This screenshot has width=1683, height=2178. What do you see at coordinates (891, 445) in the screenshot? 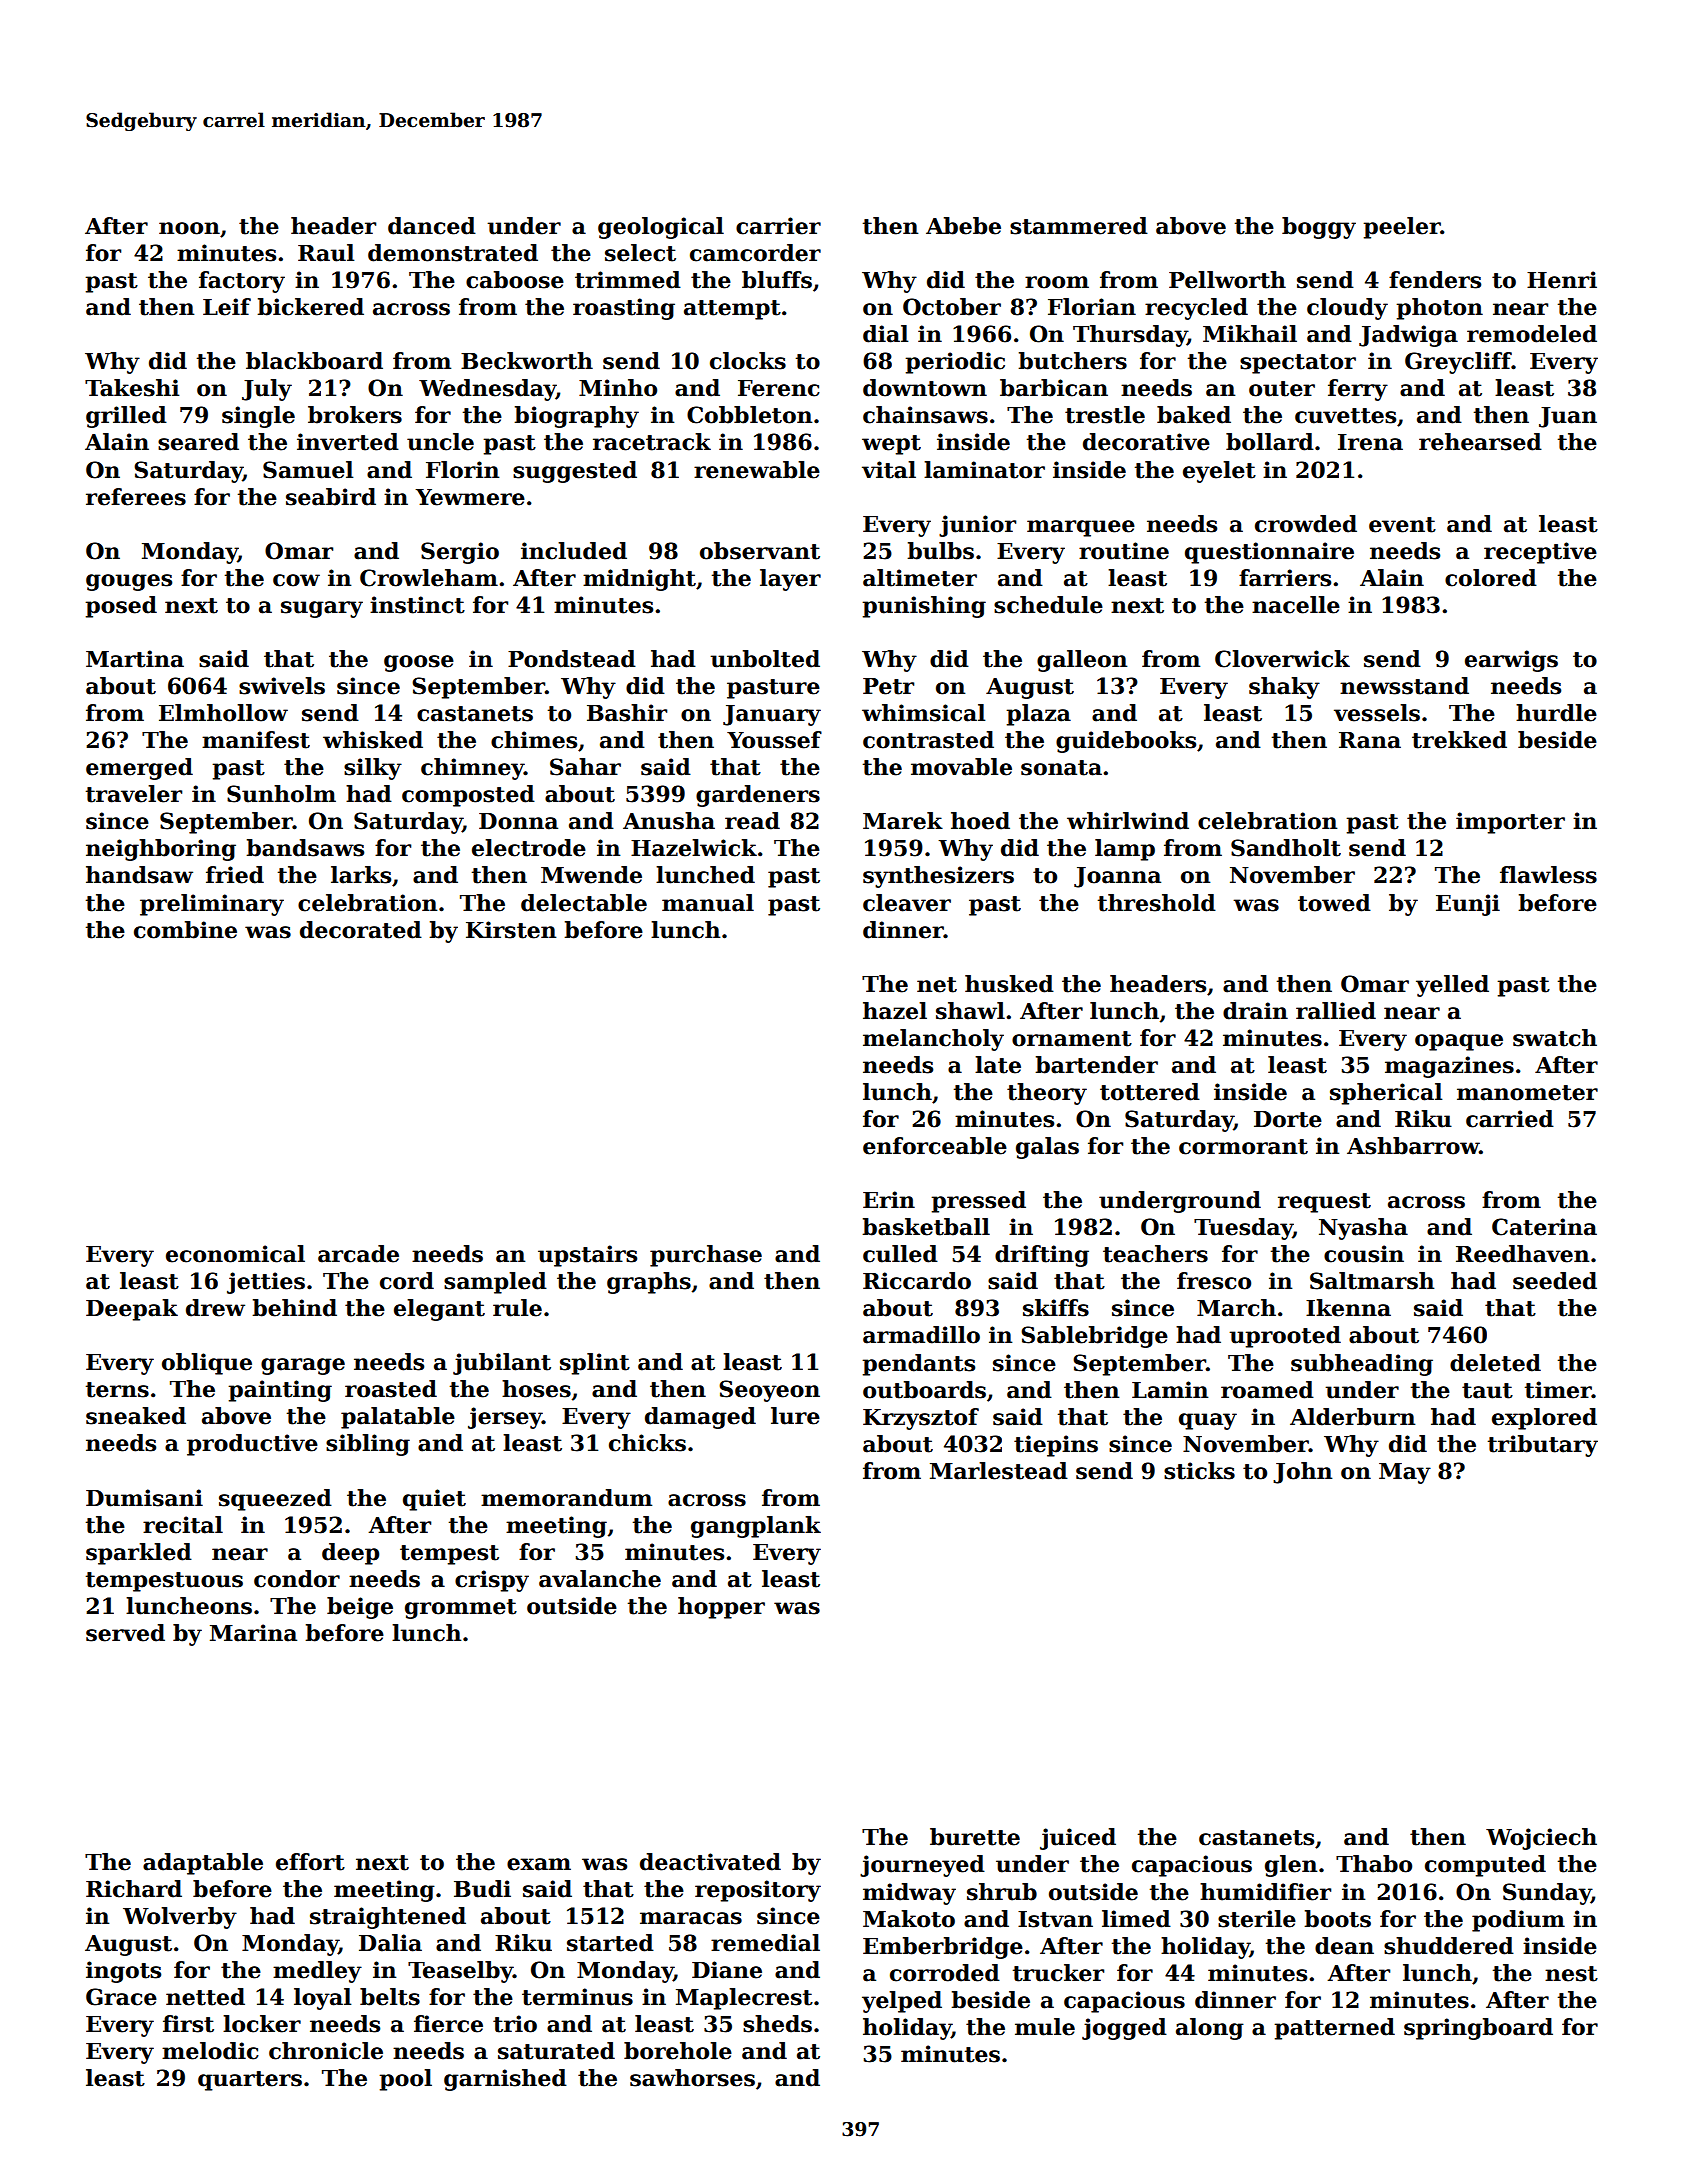
I see `wept` at bounding box center [891, 445].
